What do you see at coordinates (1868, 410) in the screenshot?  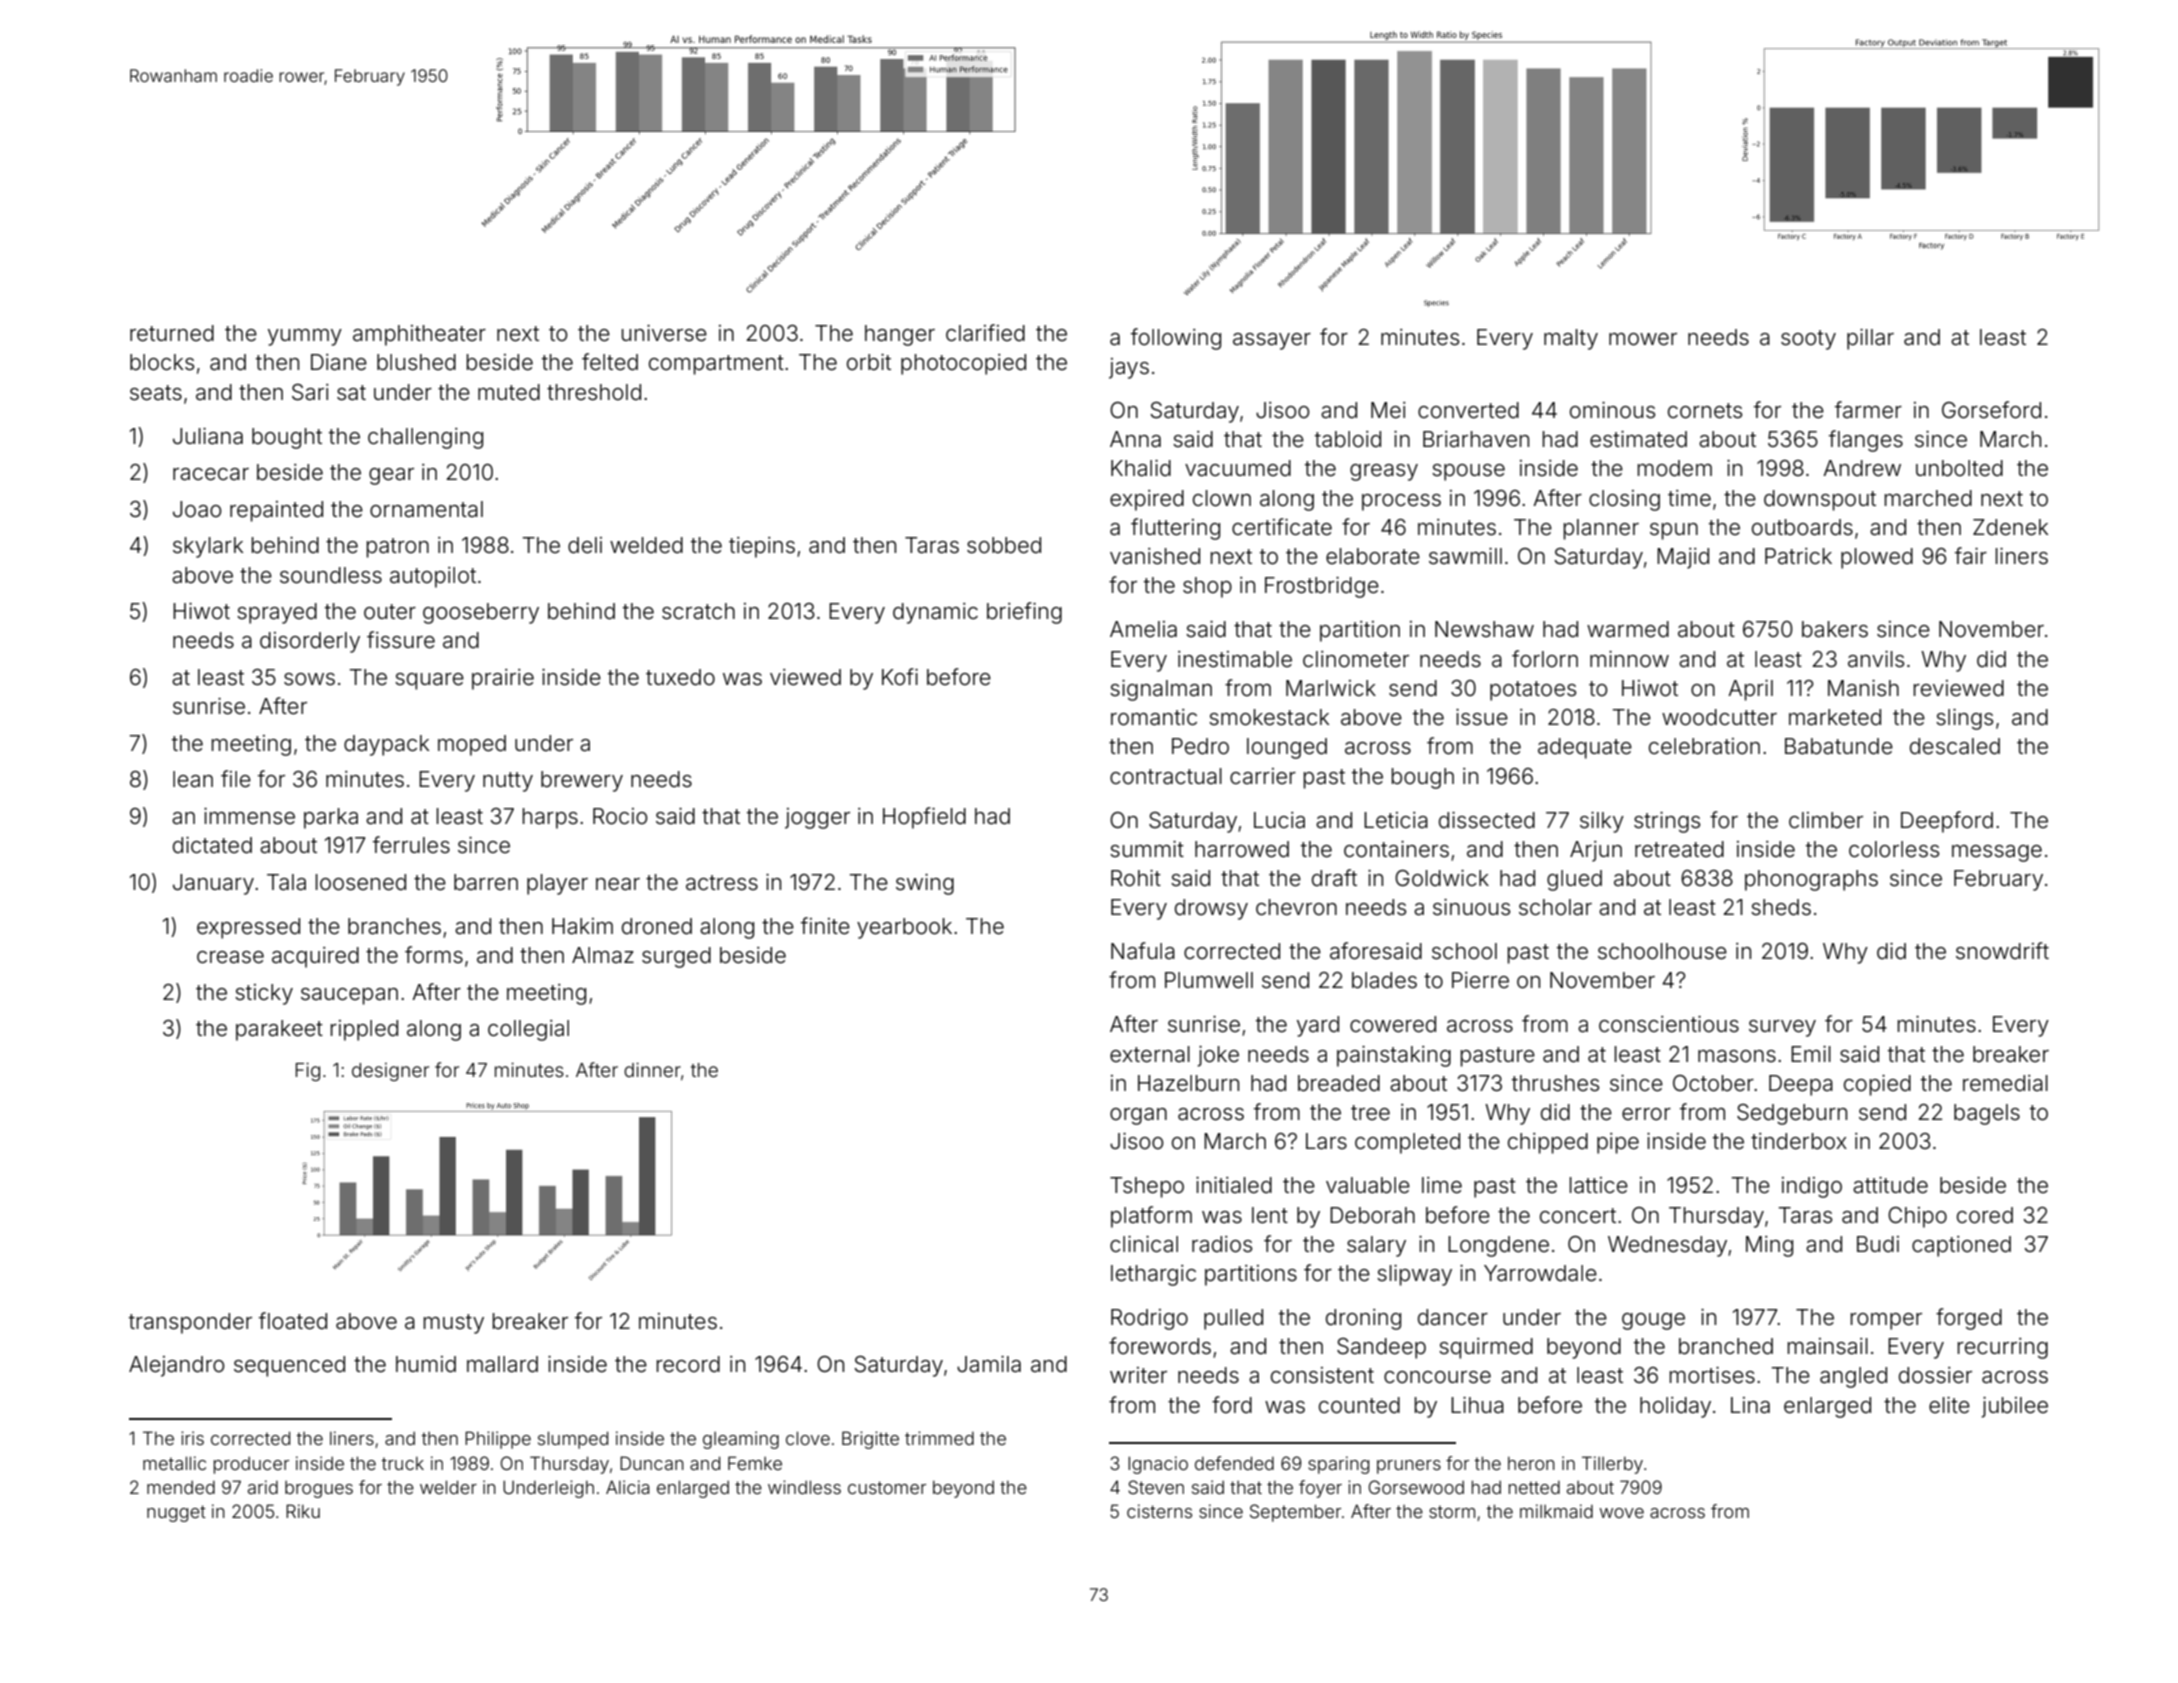 I see `farmer` at bounding box center [1868, 410].
